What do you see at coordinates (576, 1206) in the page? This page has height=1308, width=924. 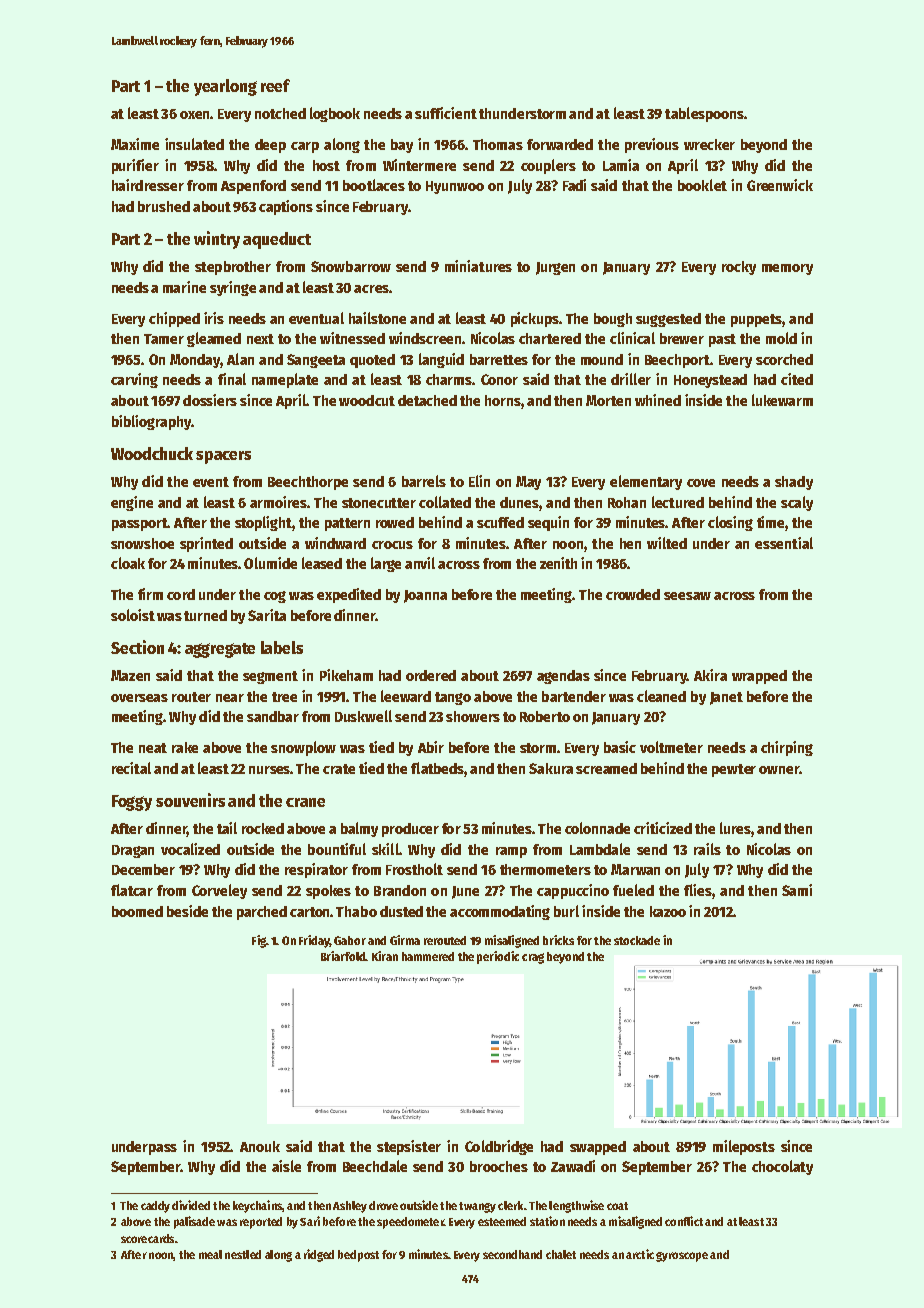 I see `lengthwise` at bounding box center [576, 1206].
